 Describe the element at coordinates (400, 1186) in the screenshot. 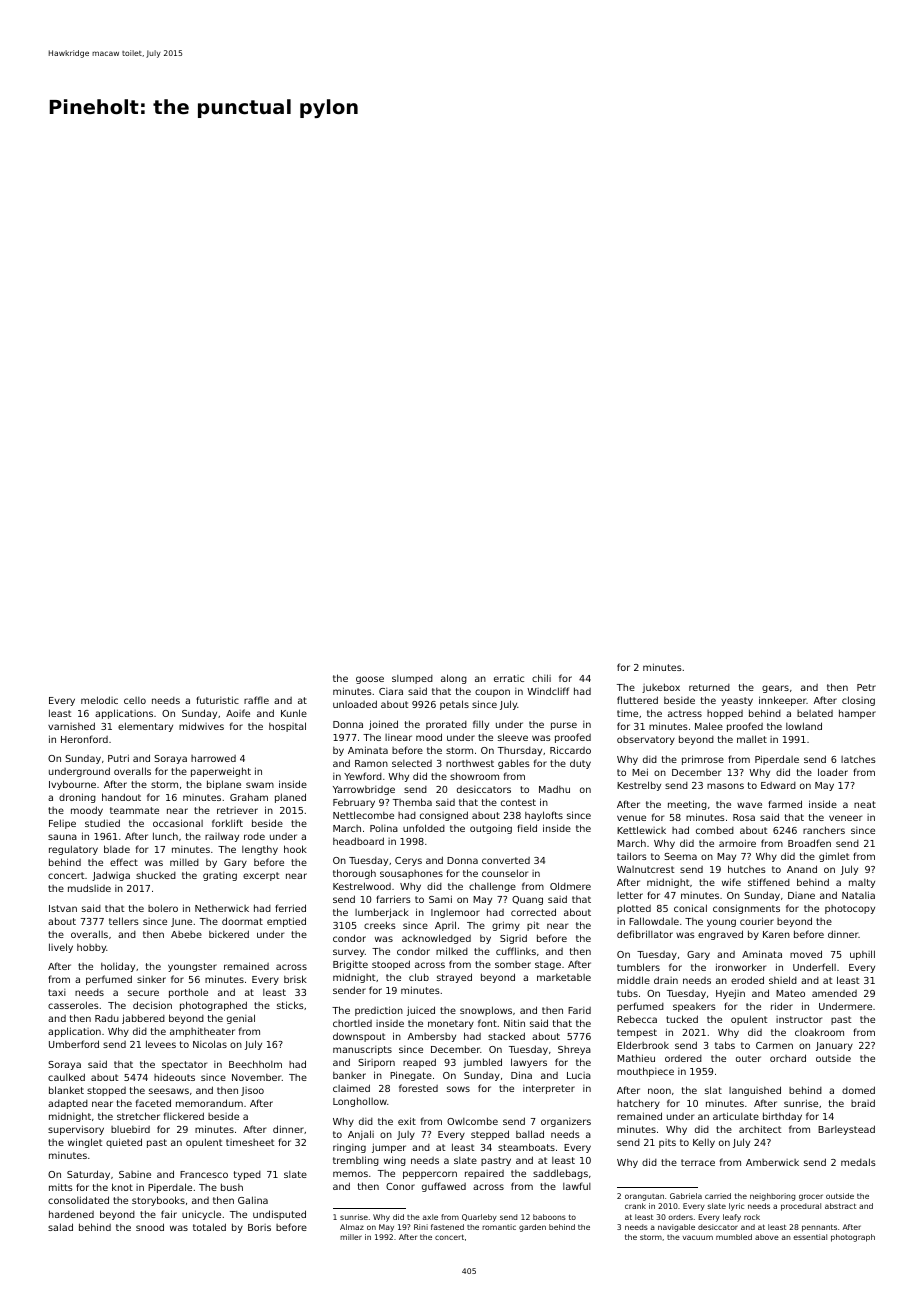

I see `Conor` at that location.
